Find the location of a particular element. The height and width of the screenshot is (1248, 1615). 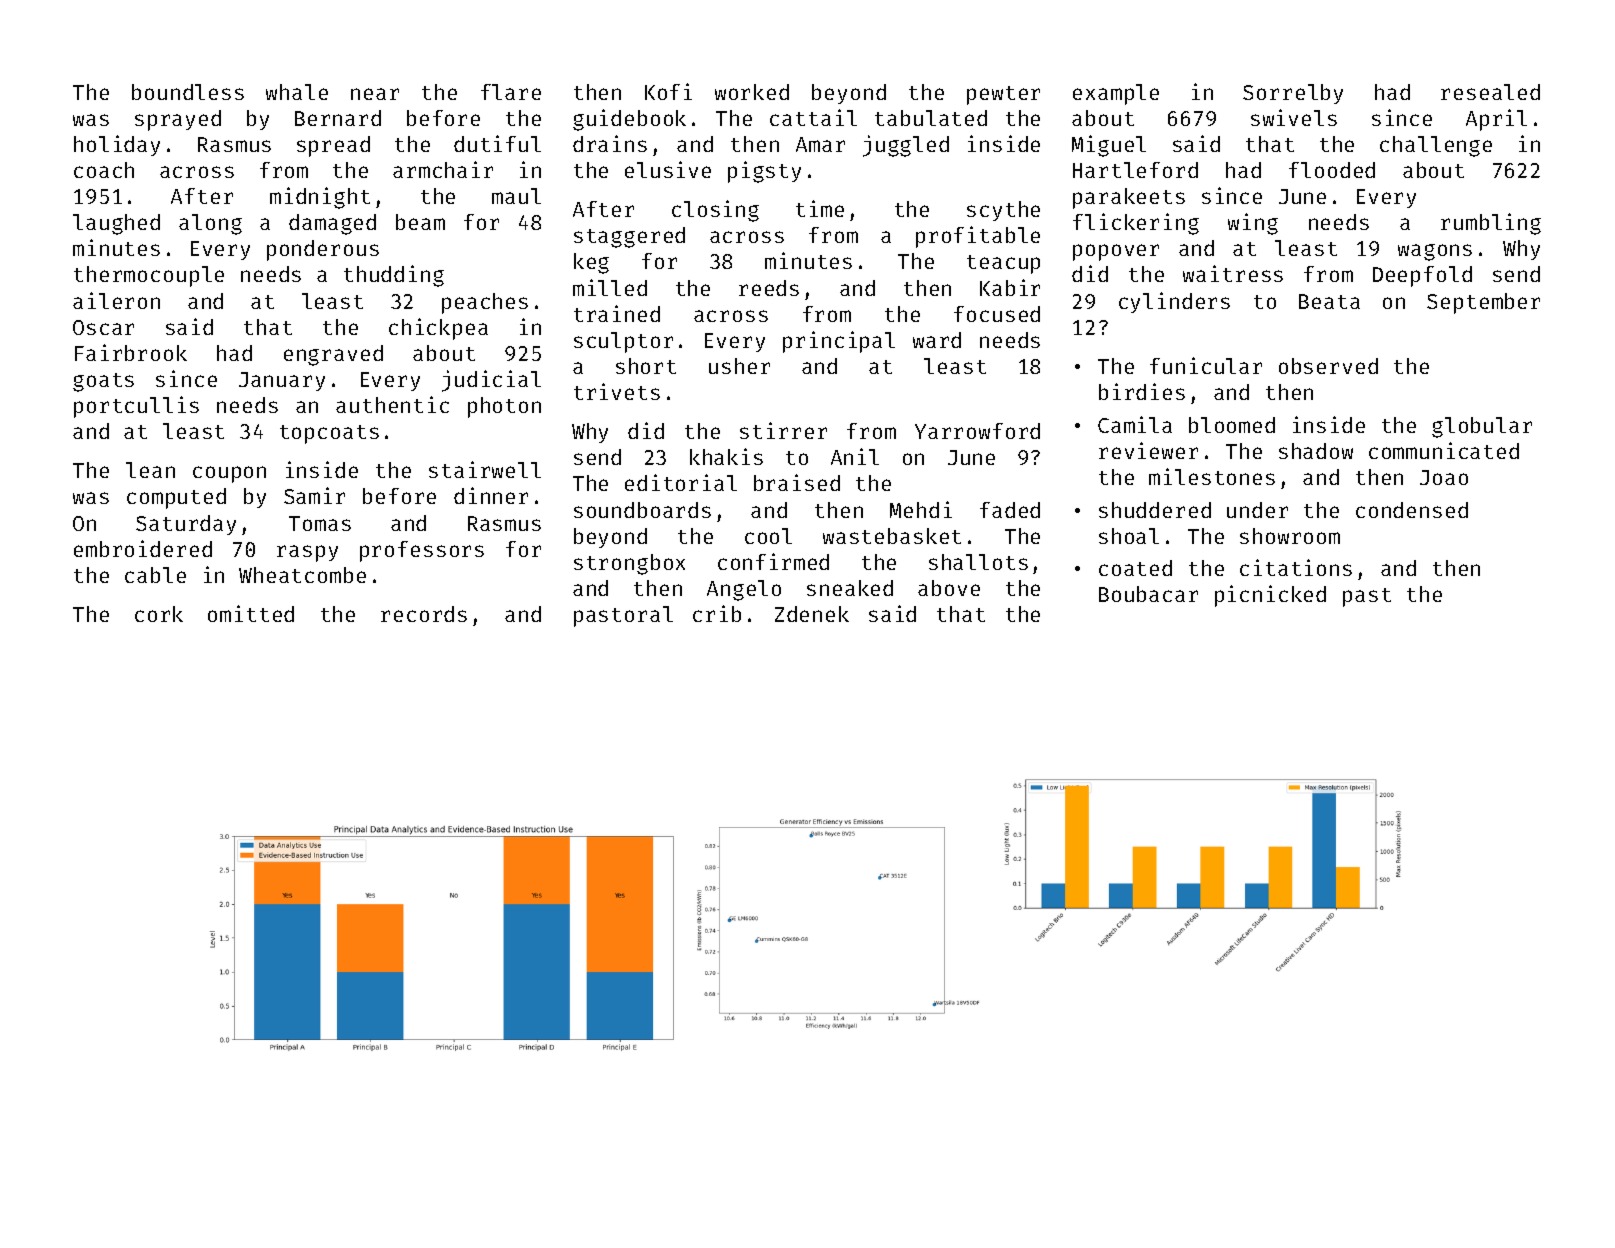

spread is located at coordinates (333, 146).
